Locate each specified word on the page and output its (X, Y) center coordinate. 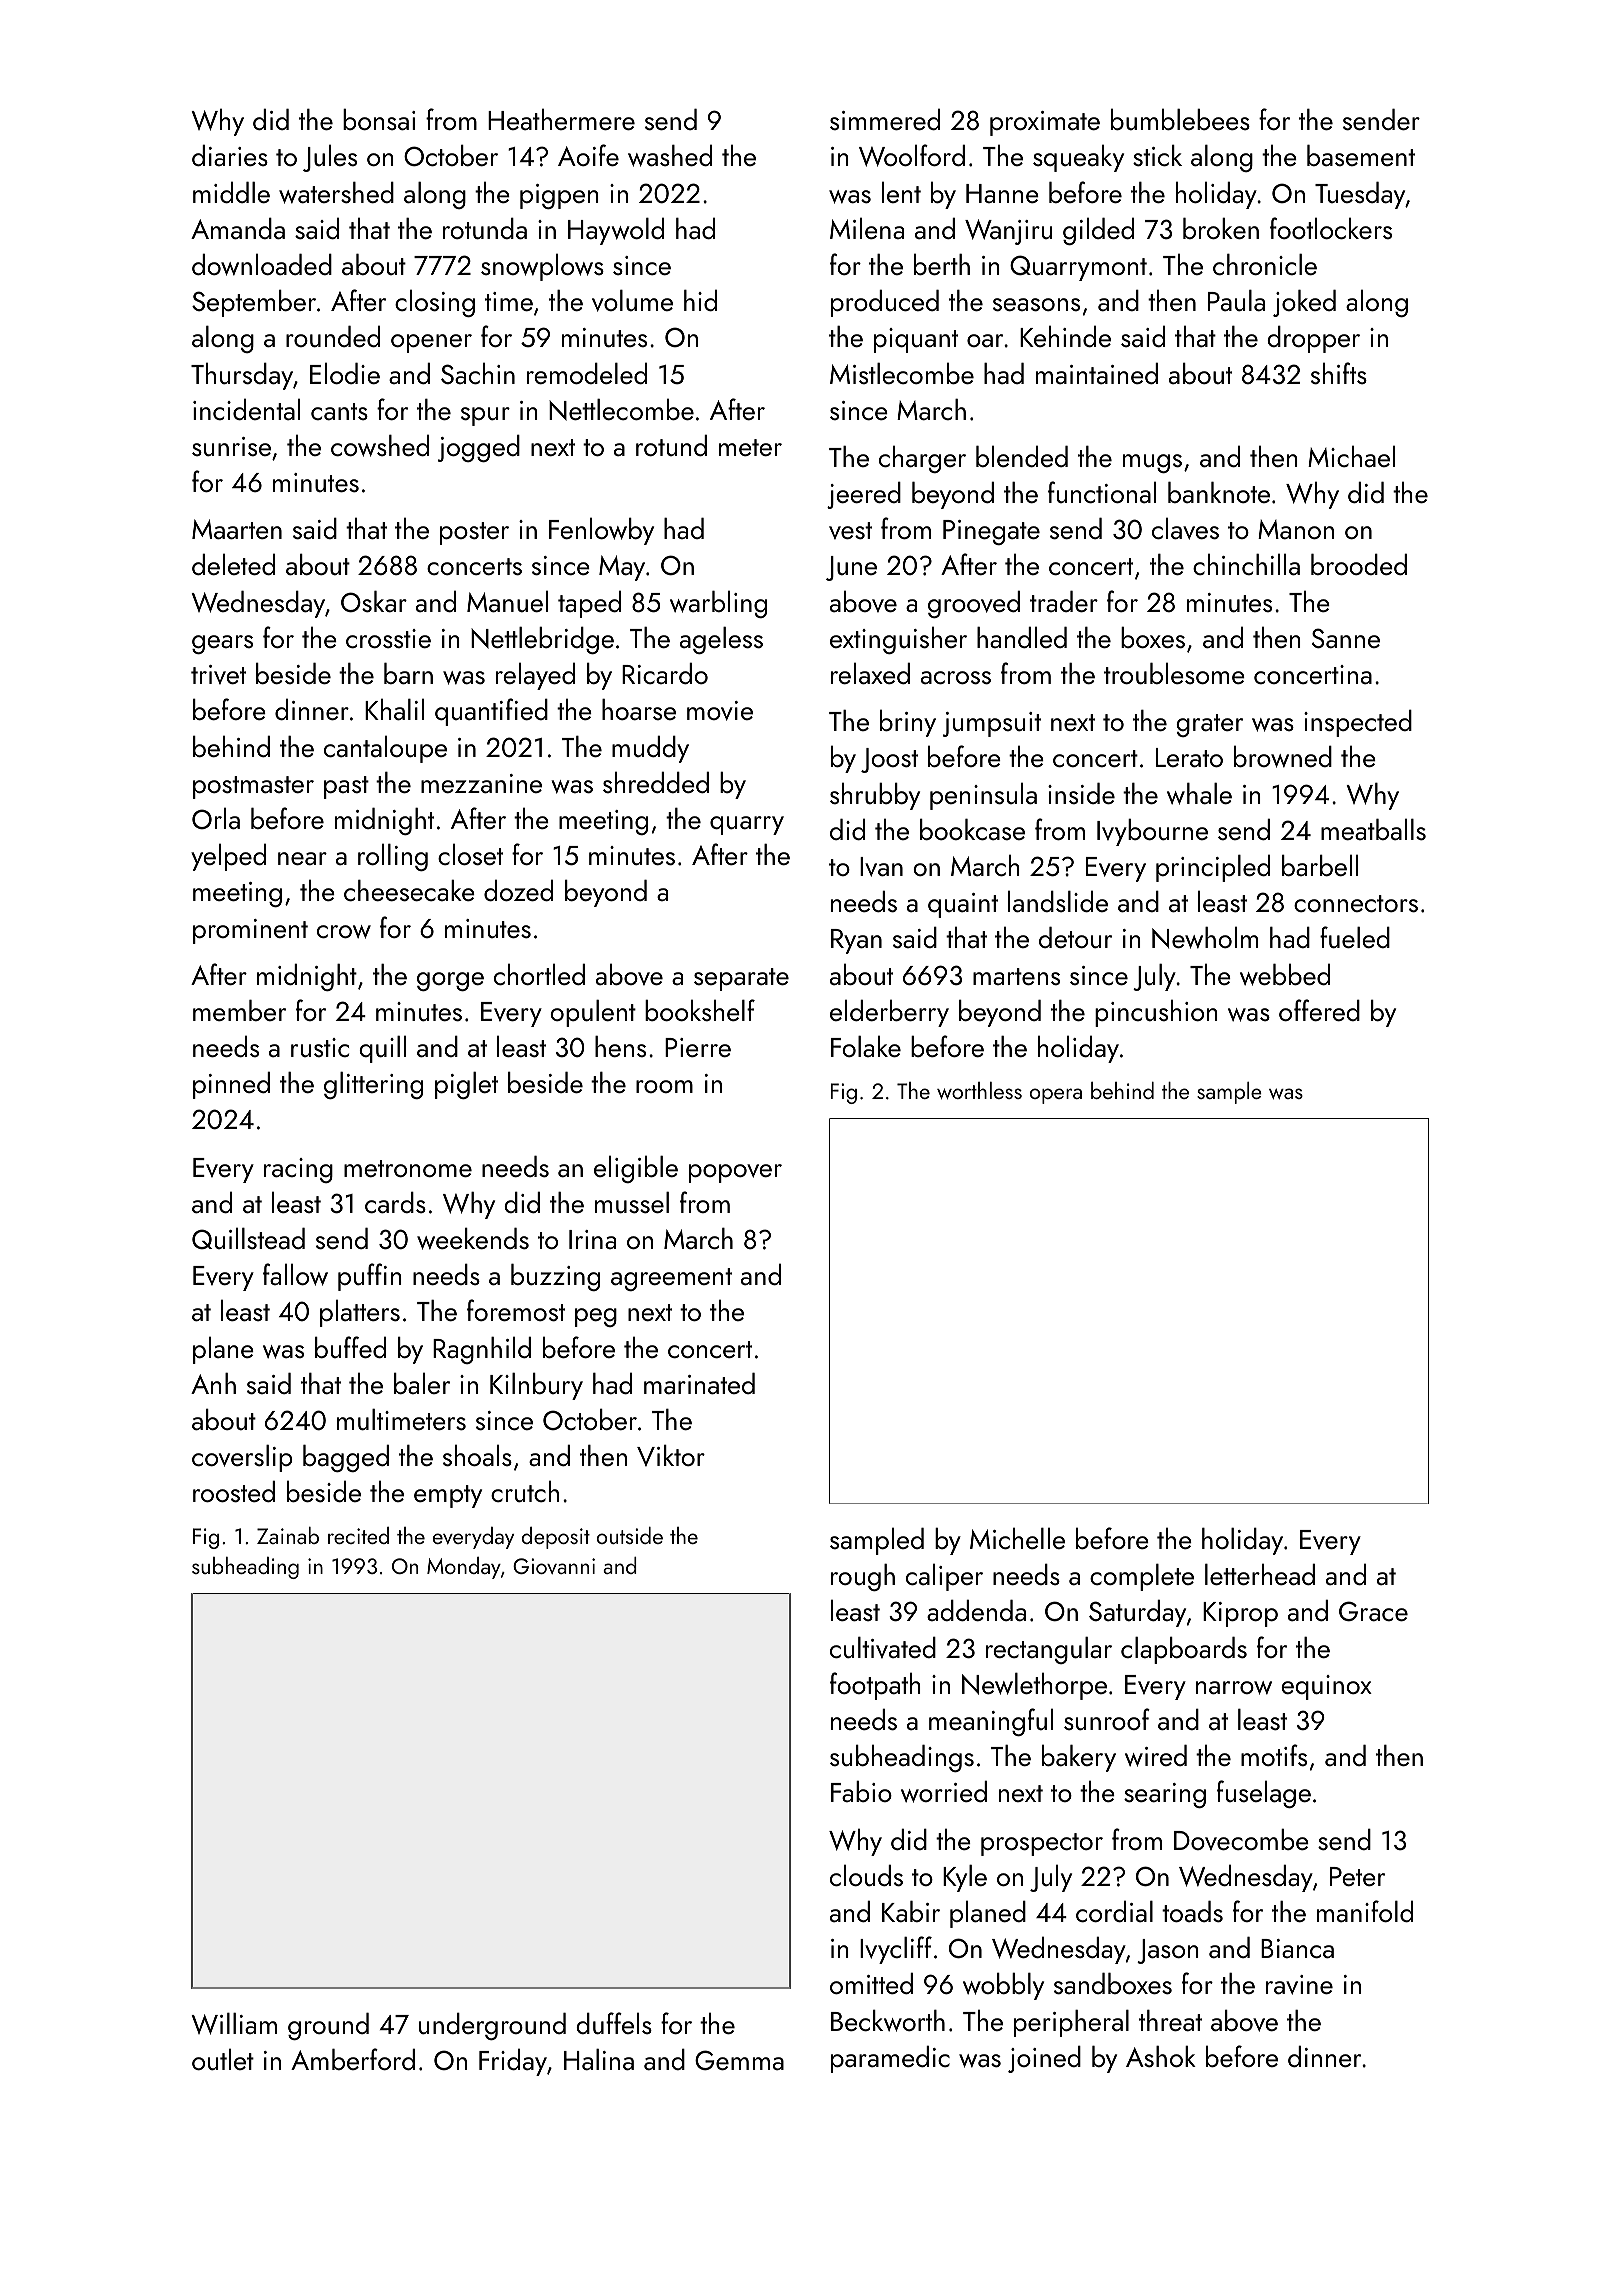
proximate (1045, 123)
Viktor (671, 1455)
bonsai (379, 119)
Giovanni (554, 1566)
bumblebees (1180, 119)
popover (735, 1173)
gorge (450, 981)
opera (1056, 1096)
